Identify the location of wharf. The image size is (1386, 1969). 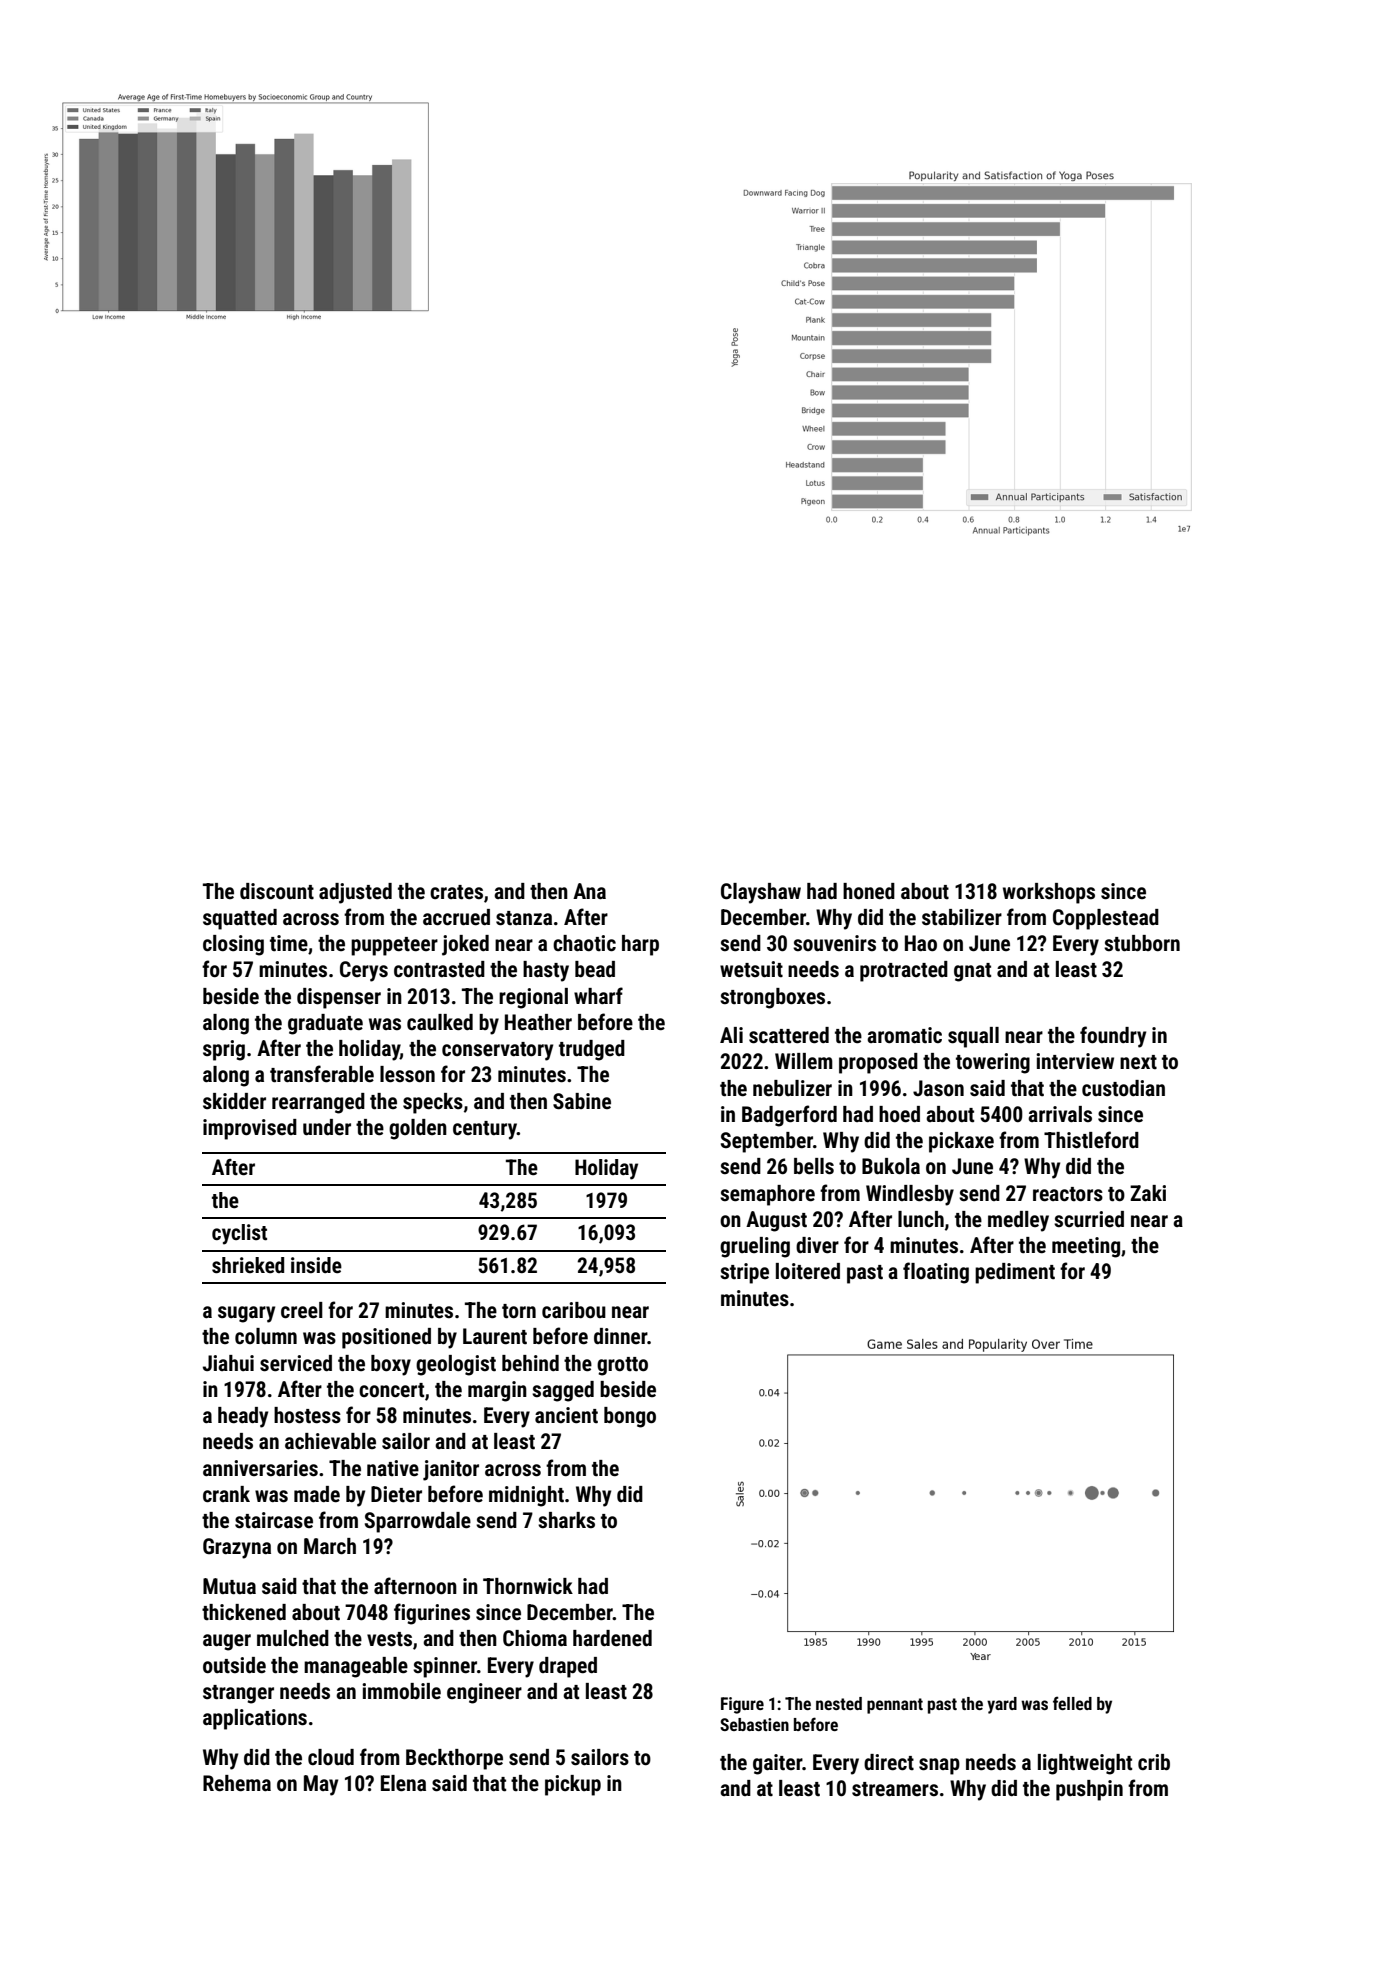
(598, 995).
